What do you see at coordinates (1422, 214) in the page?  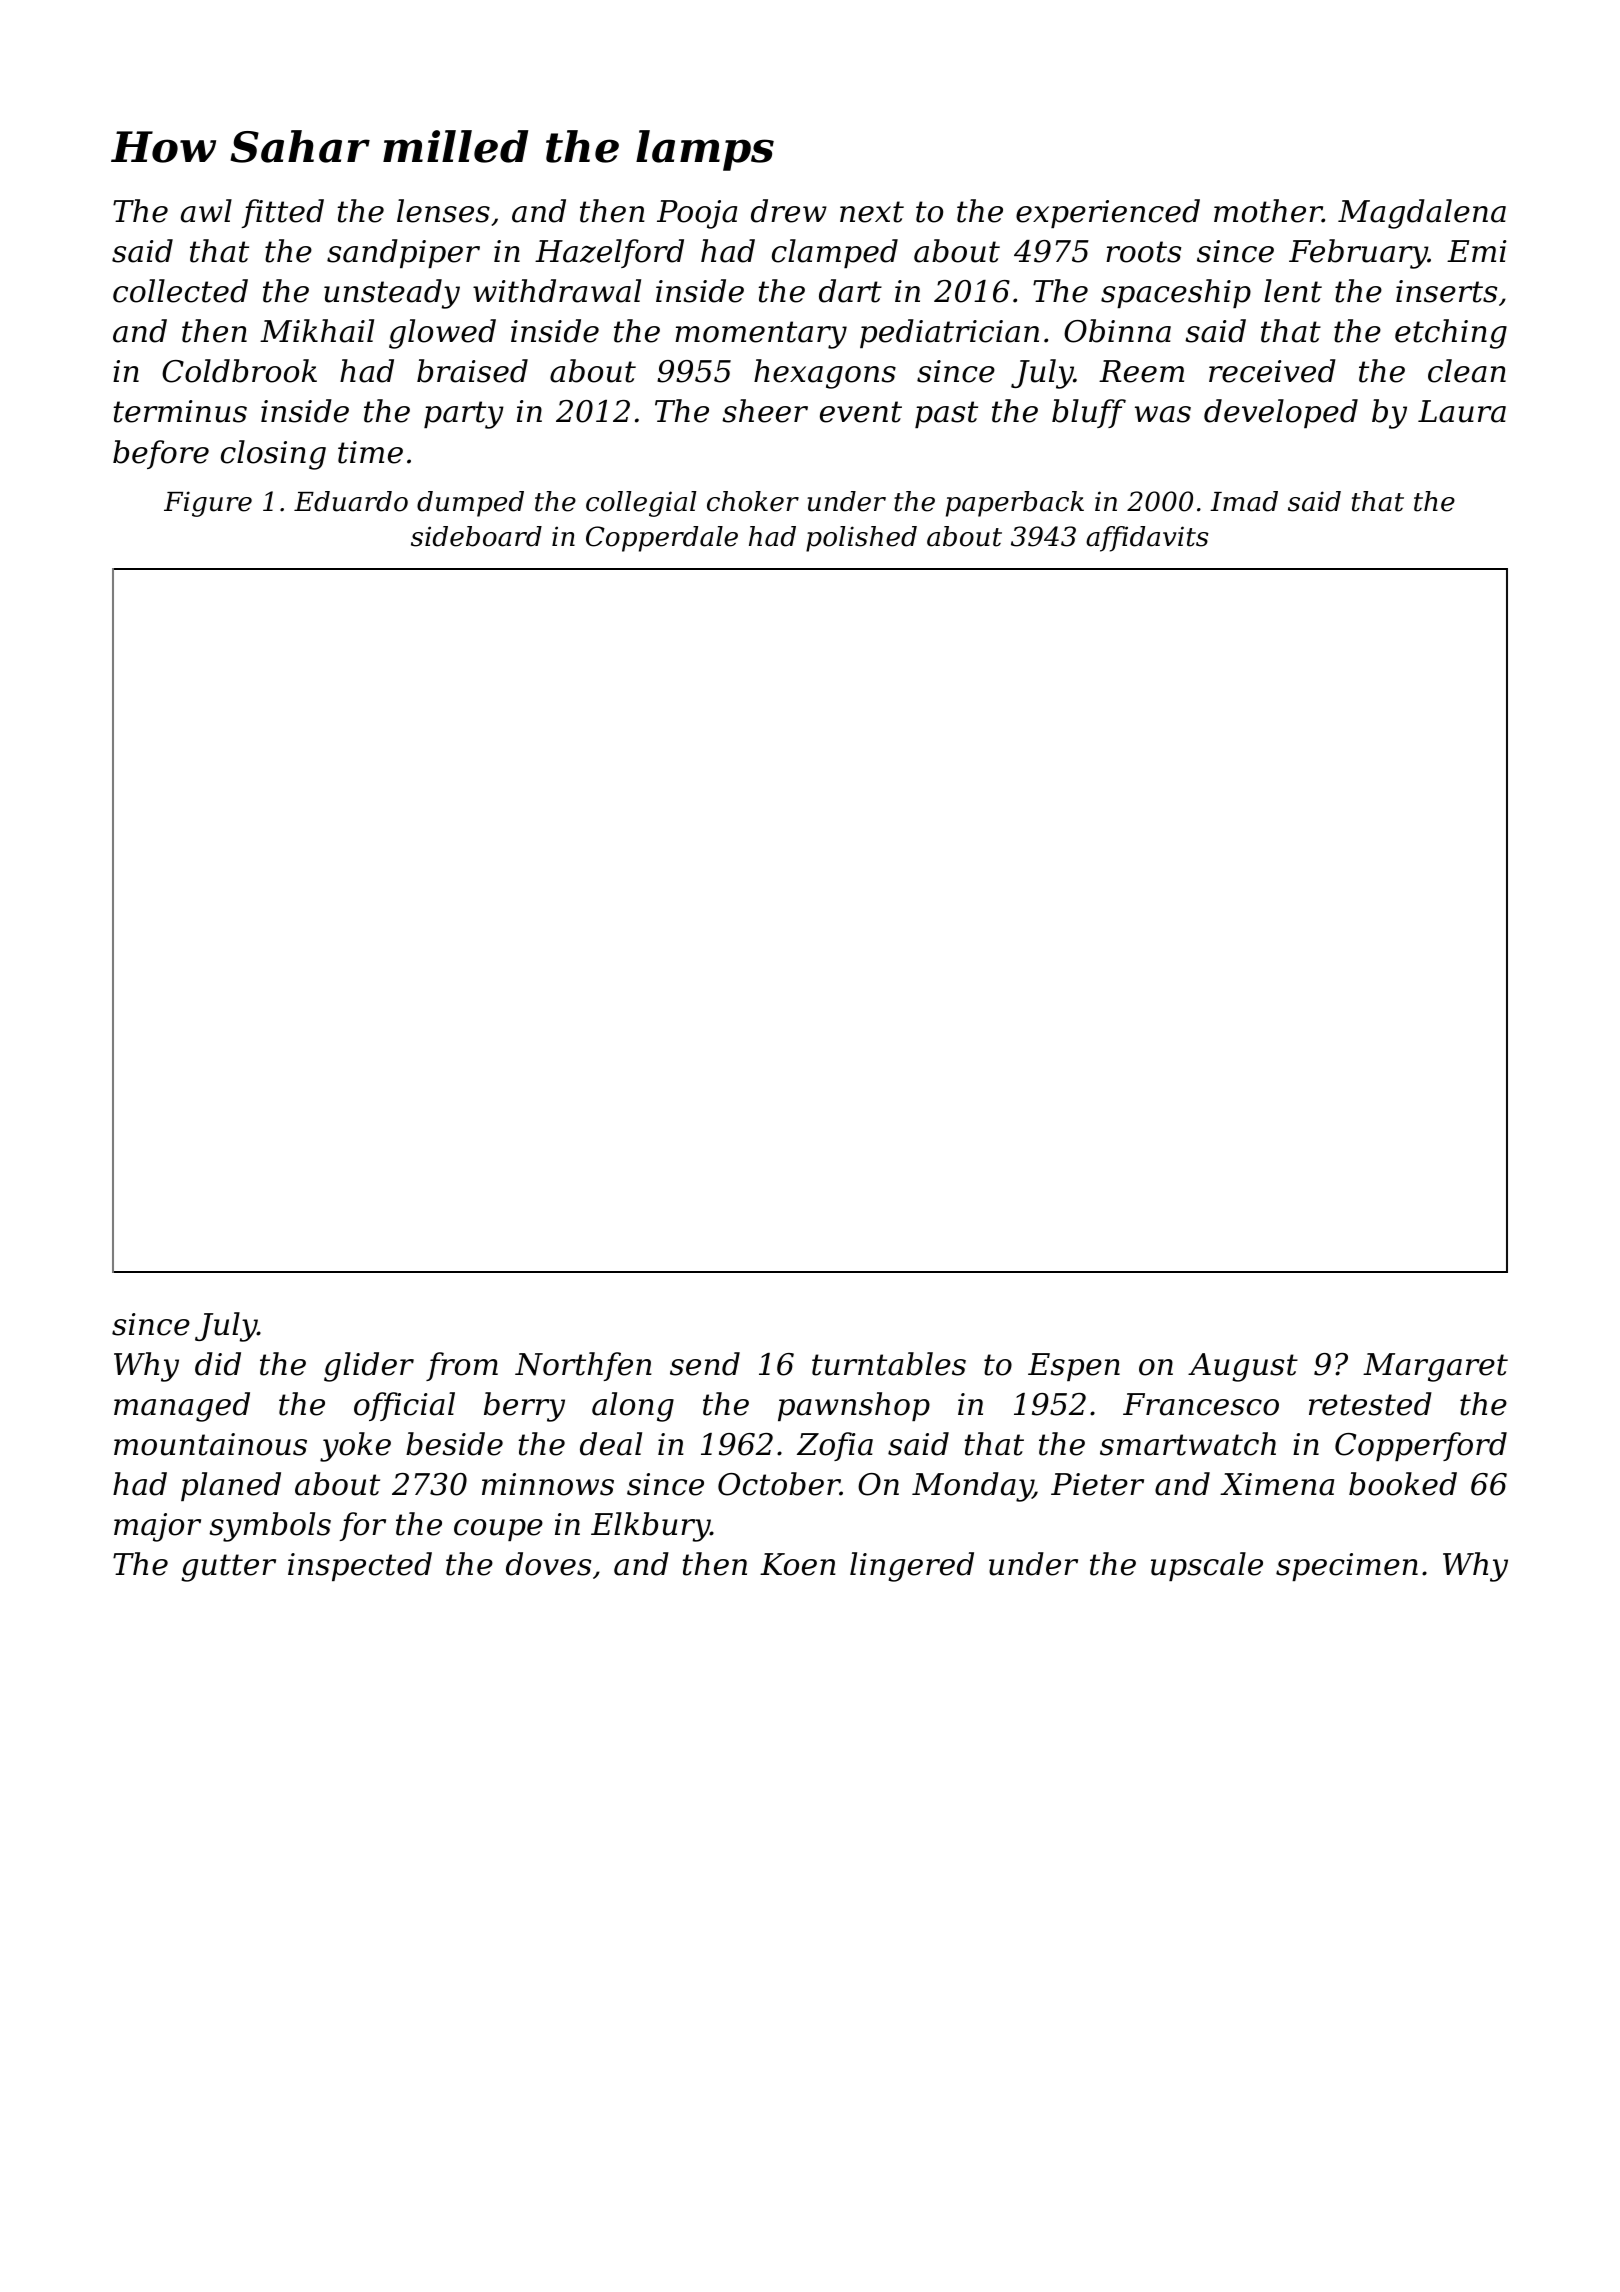 I see `Magdalena` at bounding box center [1422, 214].
